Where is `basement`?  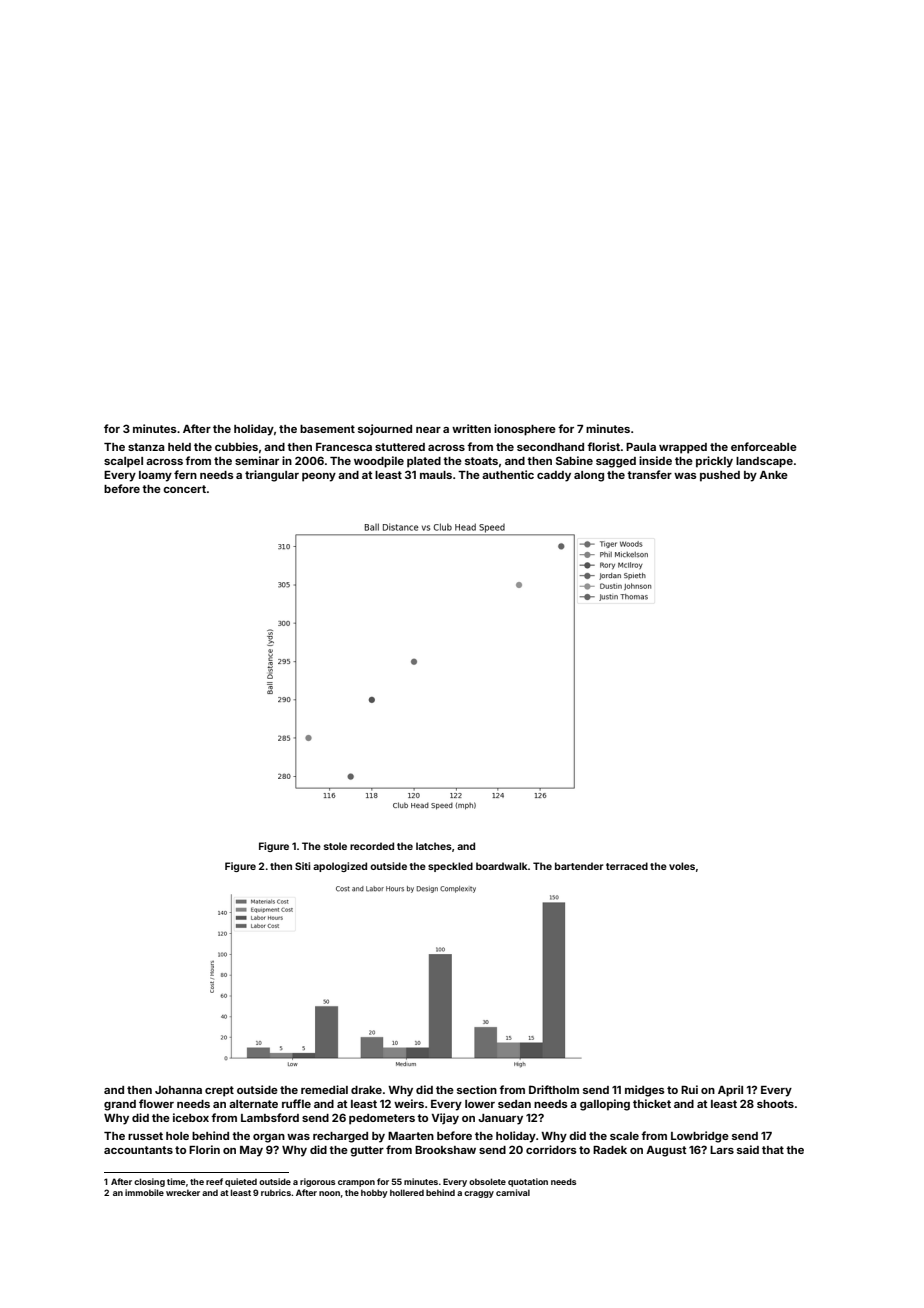 basement is located at coordinates (327, 429).
